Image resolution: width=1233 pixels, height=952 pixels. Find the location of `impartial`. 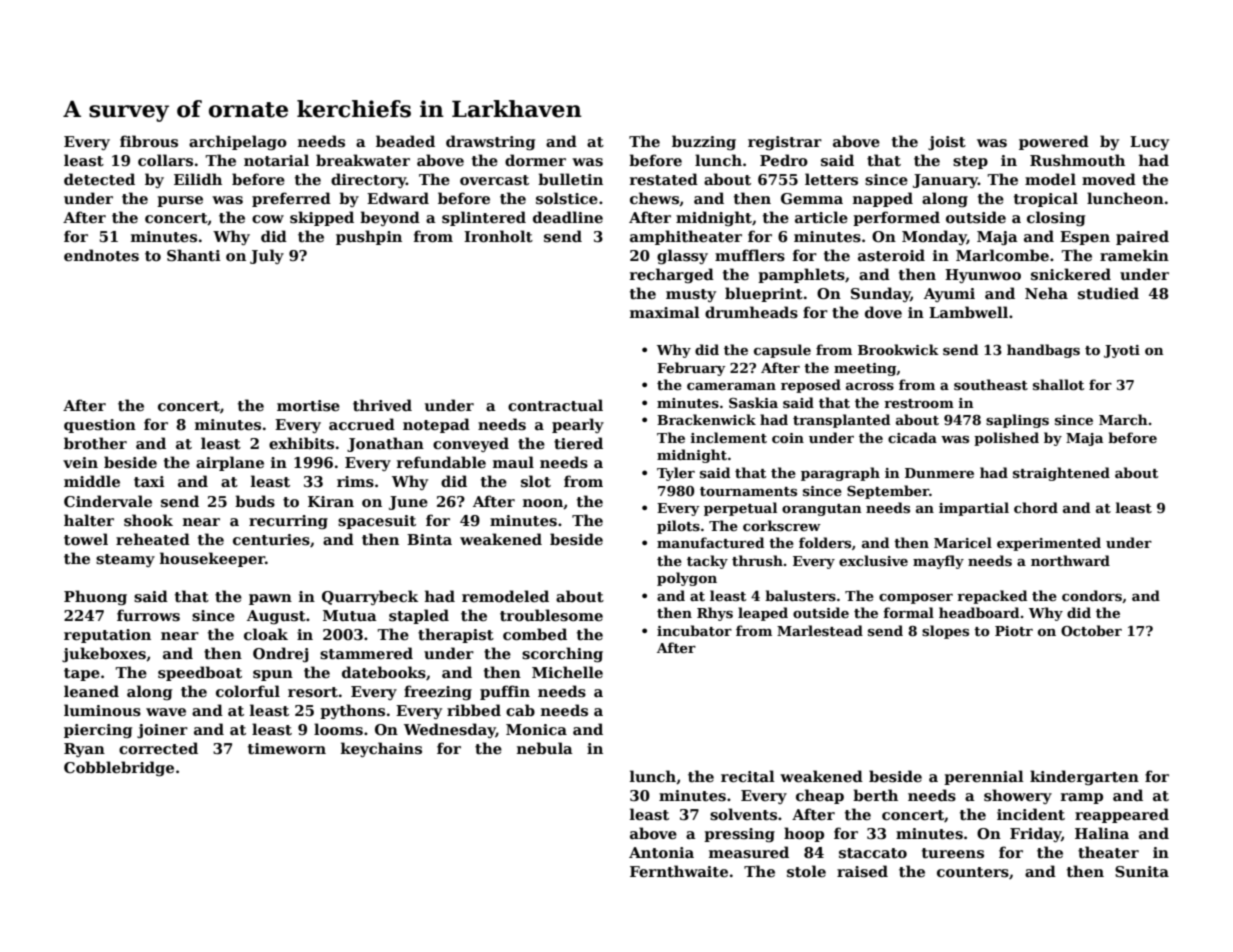

impartial is located at coordinates (974, 509).
